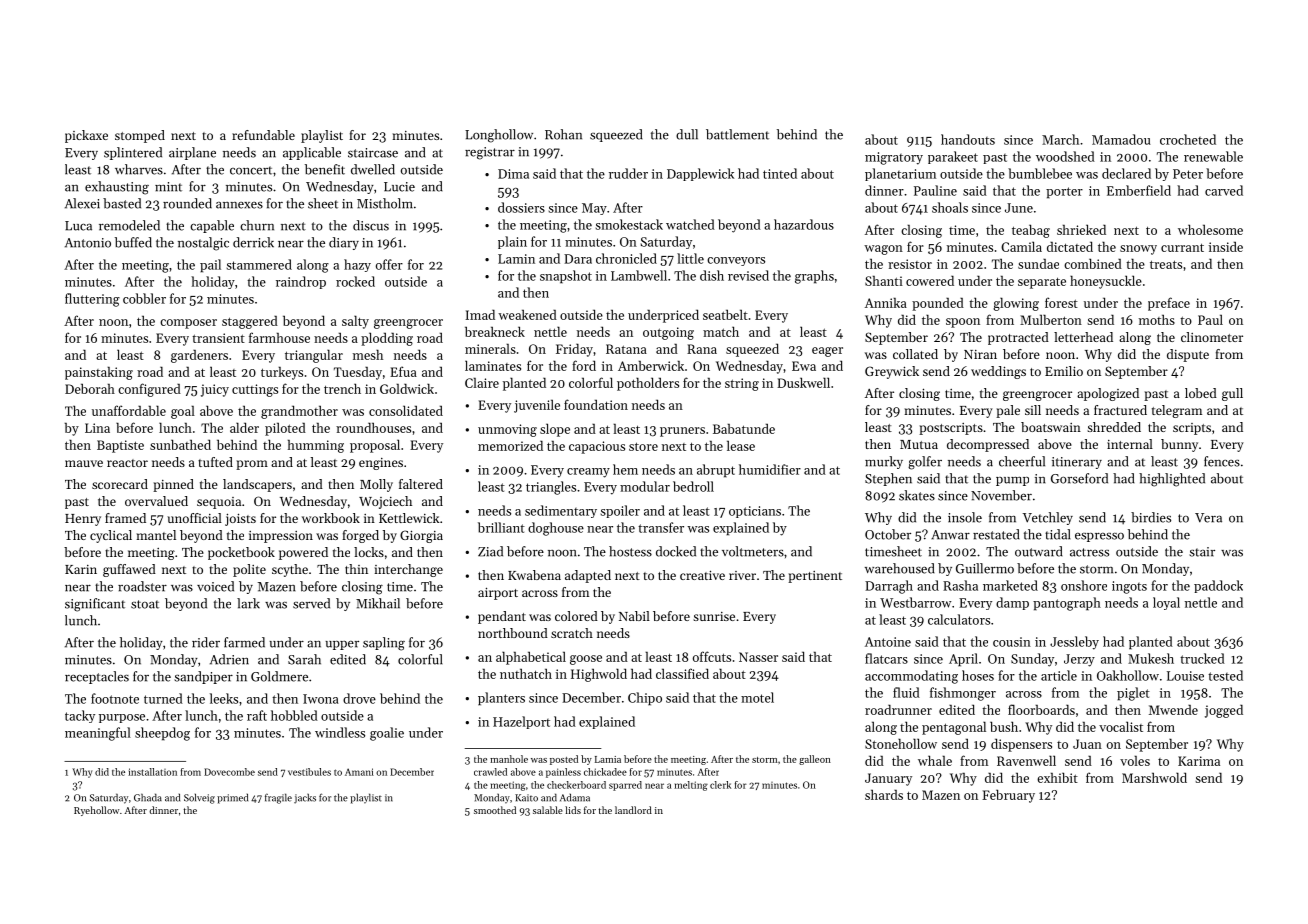 The width and height of the page is (1308, 924). I want to click on hobbled, so click(294, 715).
